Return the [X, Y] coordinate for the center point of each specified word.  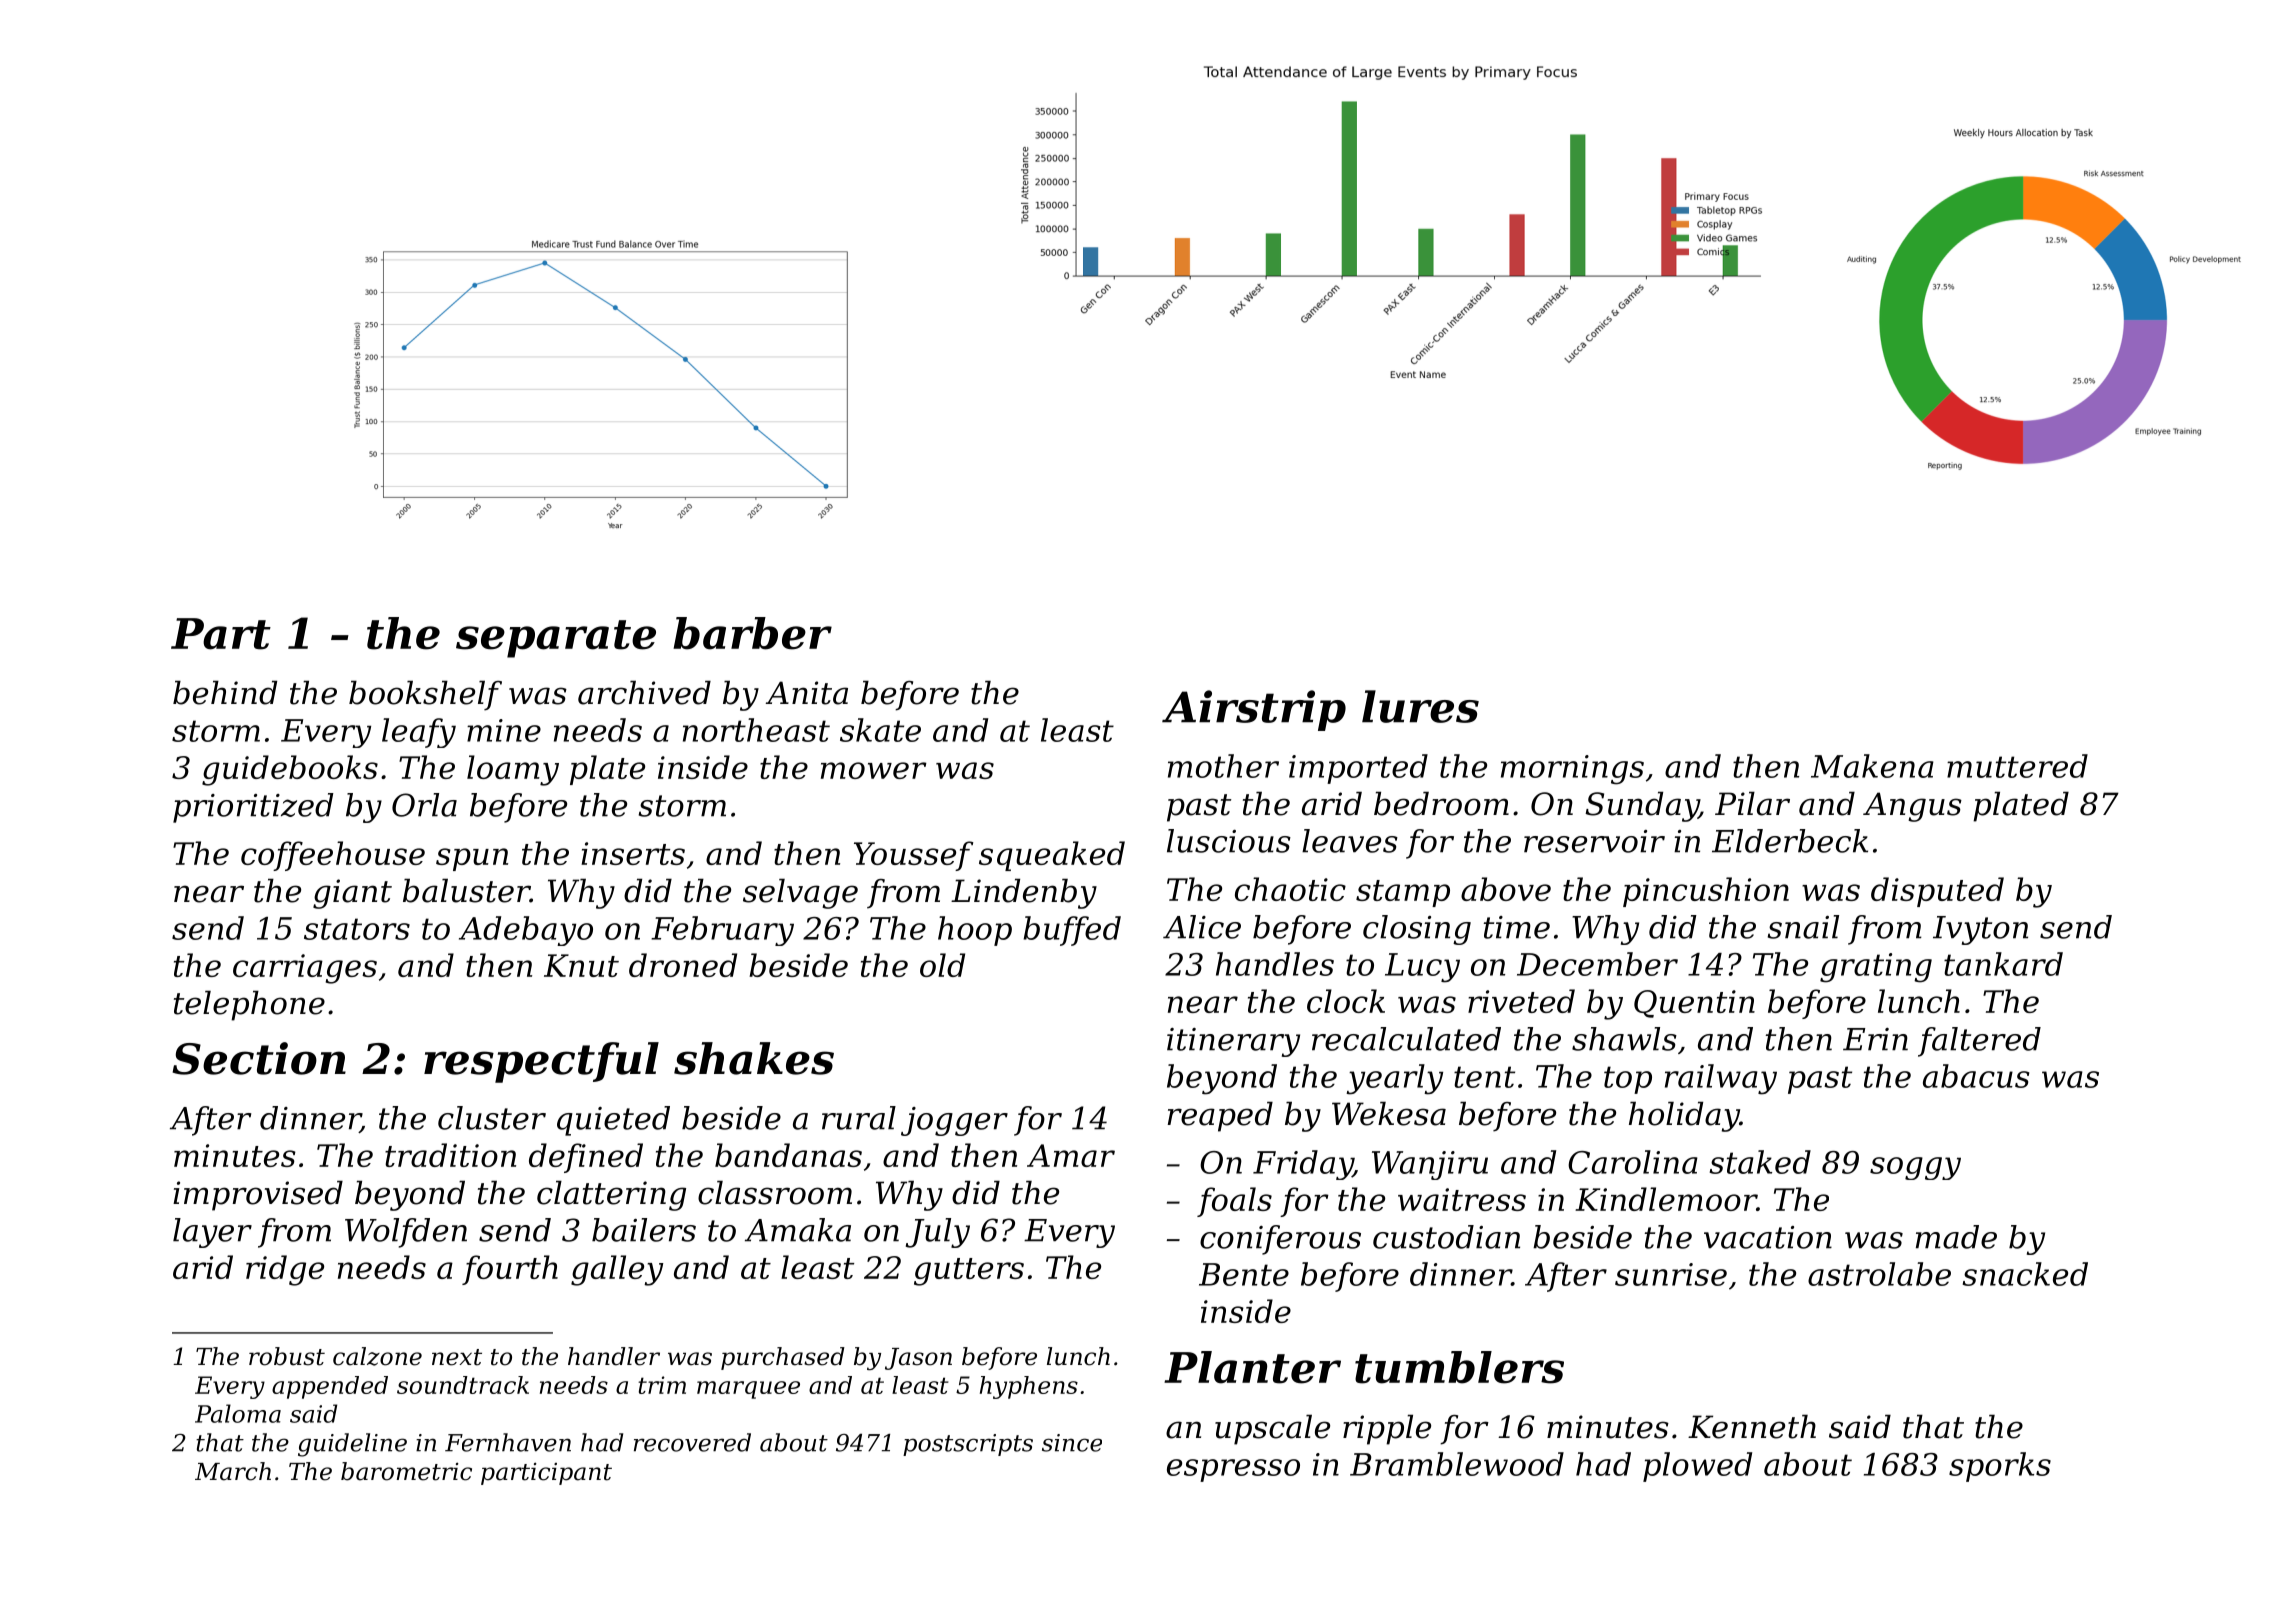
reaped [1220, 1116]
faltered [1979, 1042]
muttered [2017, 766]
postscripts [968, 1445]
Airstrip [1254, 710]
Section [259, 1058]
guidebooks [290, 770]
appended [330, 1387]
